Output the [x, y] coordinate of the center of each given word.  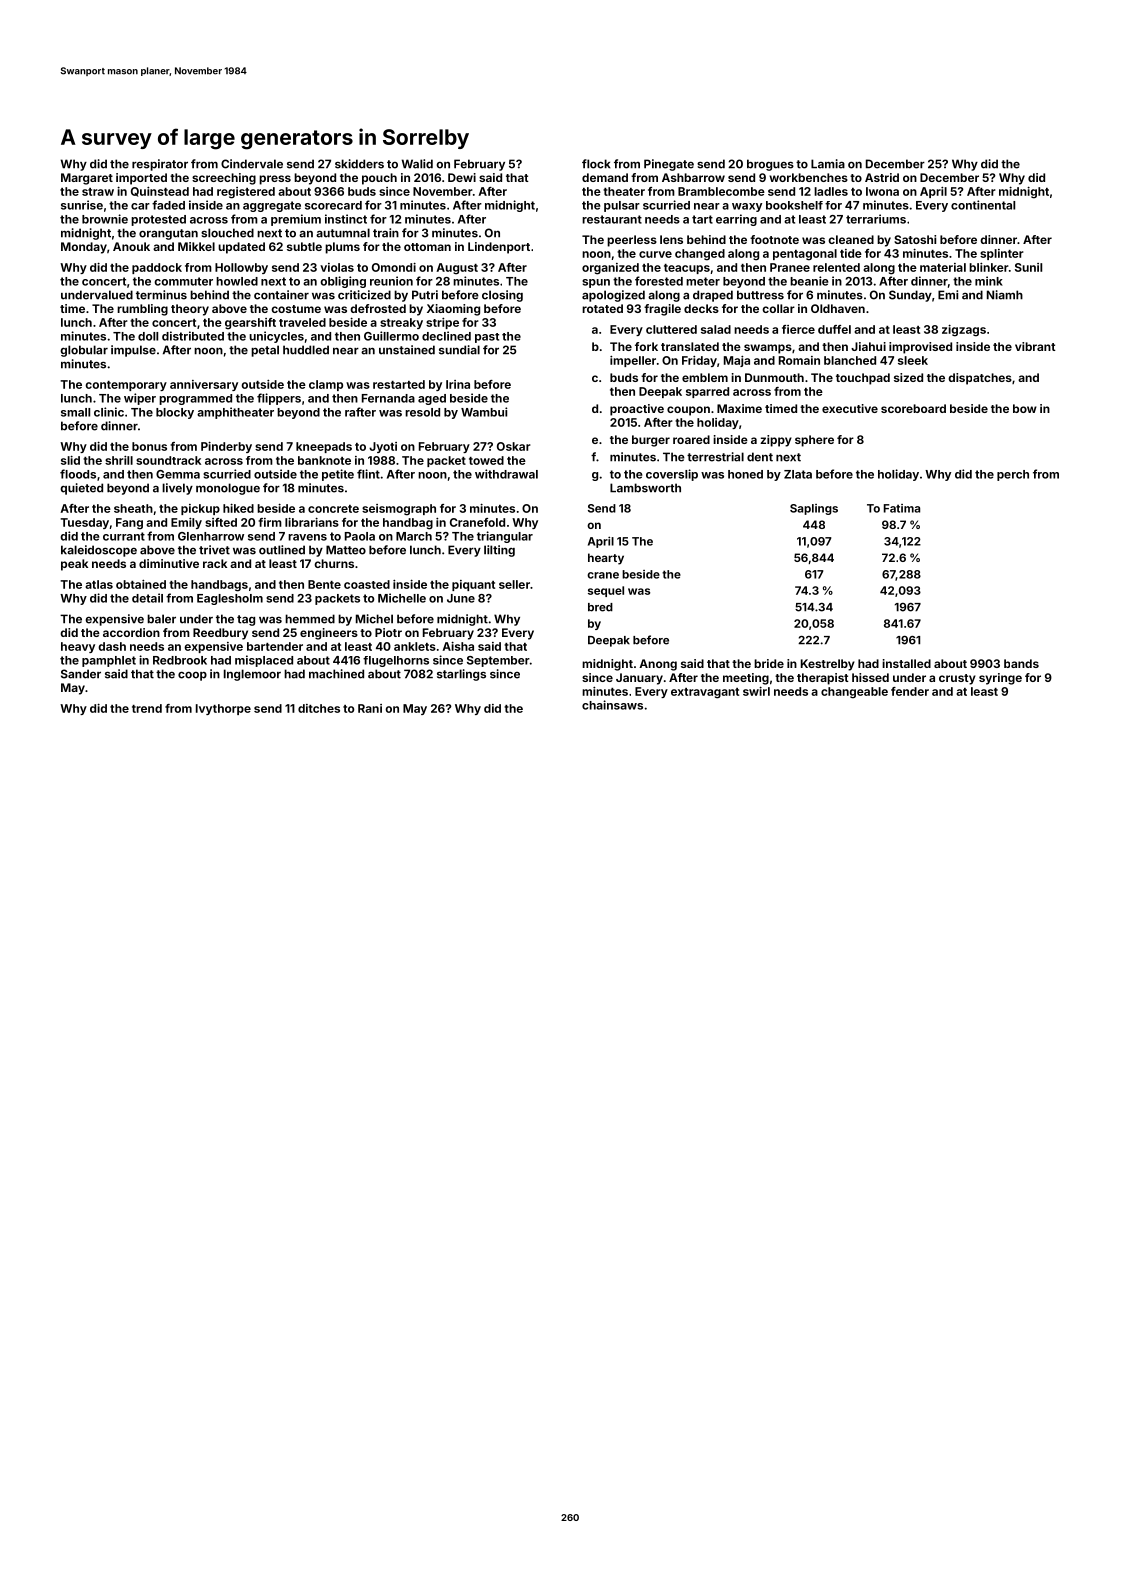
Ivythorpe [223, 709]
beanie [809, 281]
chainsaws [612, 705]
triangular [505, 537]
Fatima [902, 508]
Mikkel [196, 246]
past [487, 338]
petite [338, 475]
